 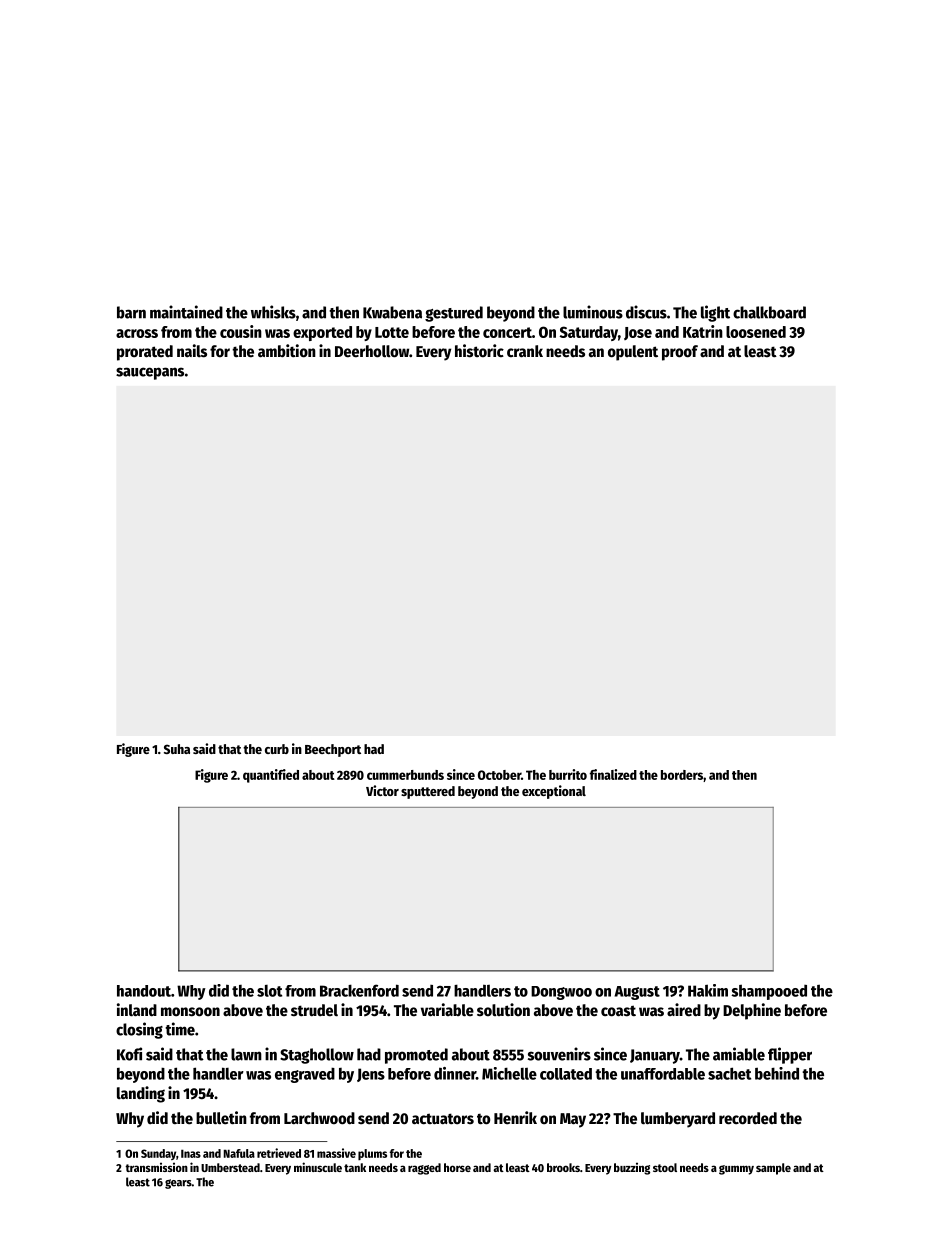 I want to click on Suha, so click(x=177, y=749).
